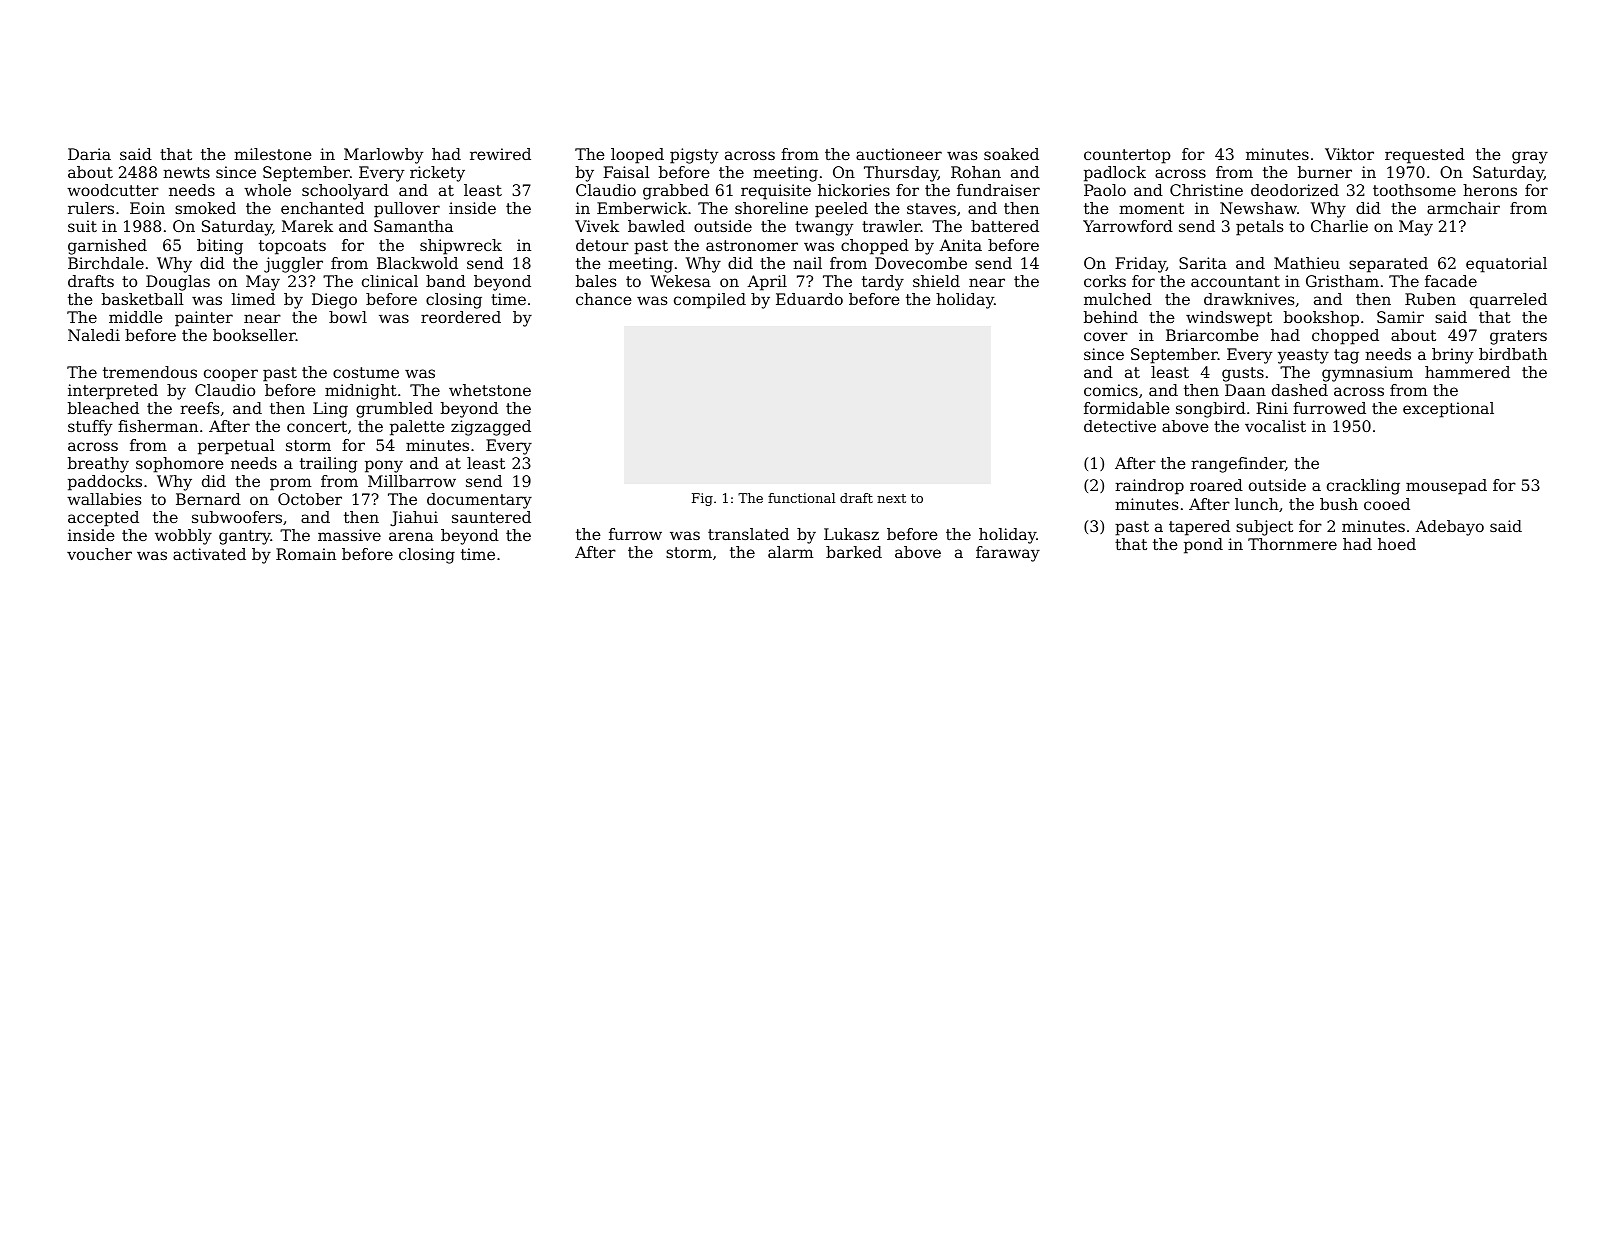 The height and width of the screenshot is (1248, 1615). I want to click on petals, so click(1259, 228).
